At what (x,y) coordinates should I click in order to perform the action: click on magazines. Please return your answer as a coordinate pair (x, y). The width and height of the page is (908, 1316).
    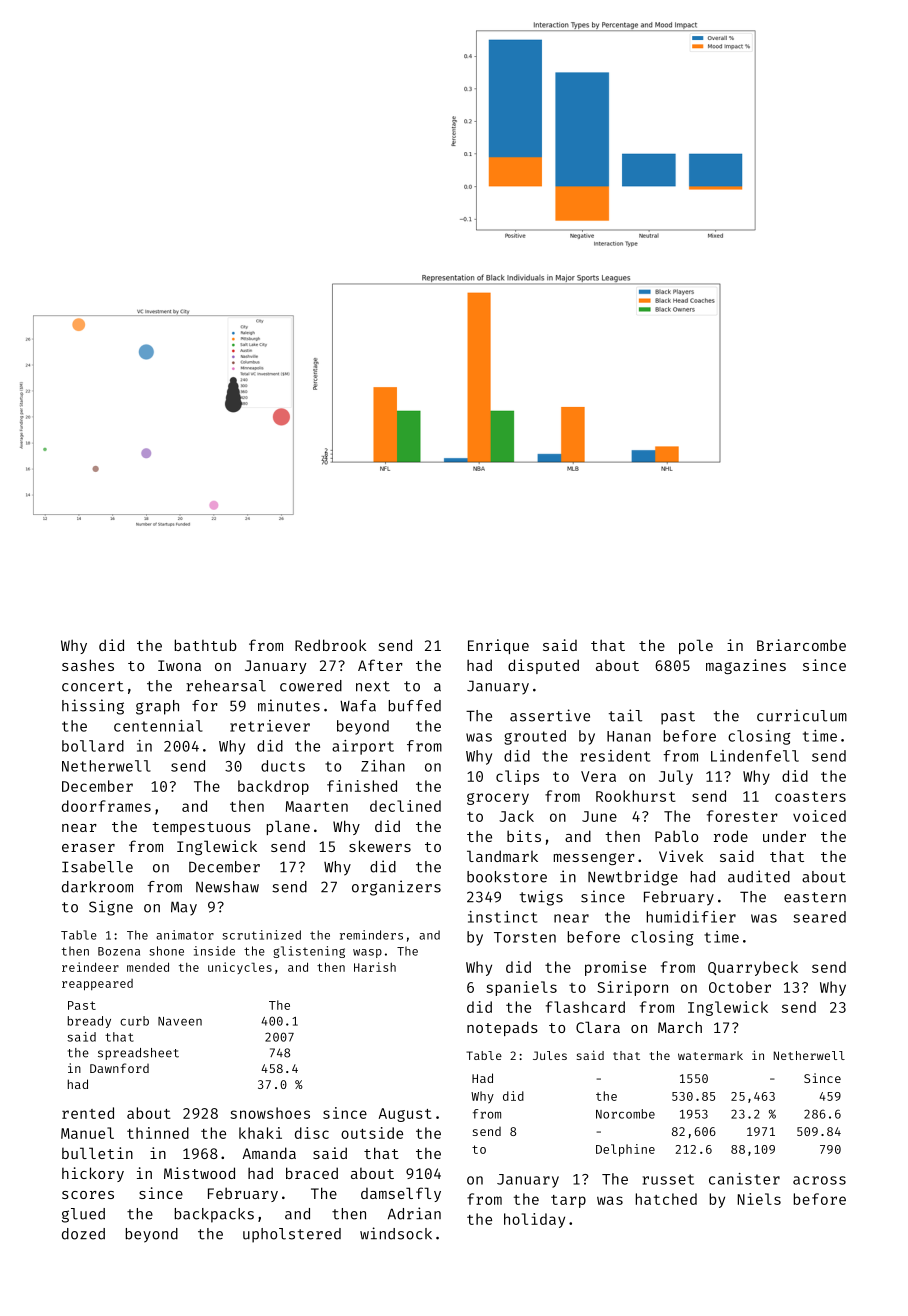
    Looking at the image, I should click on (746, 666).
